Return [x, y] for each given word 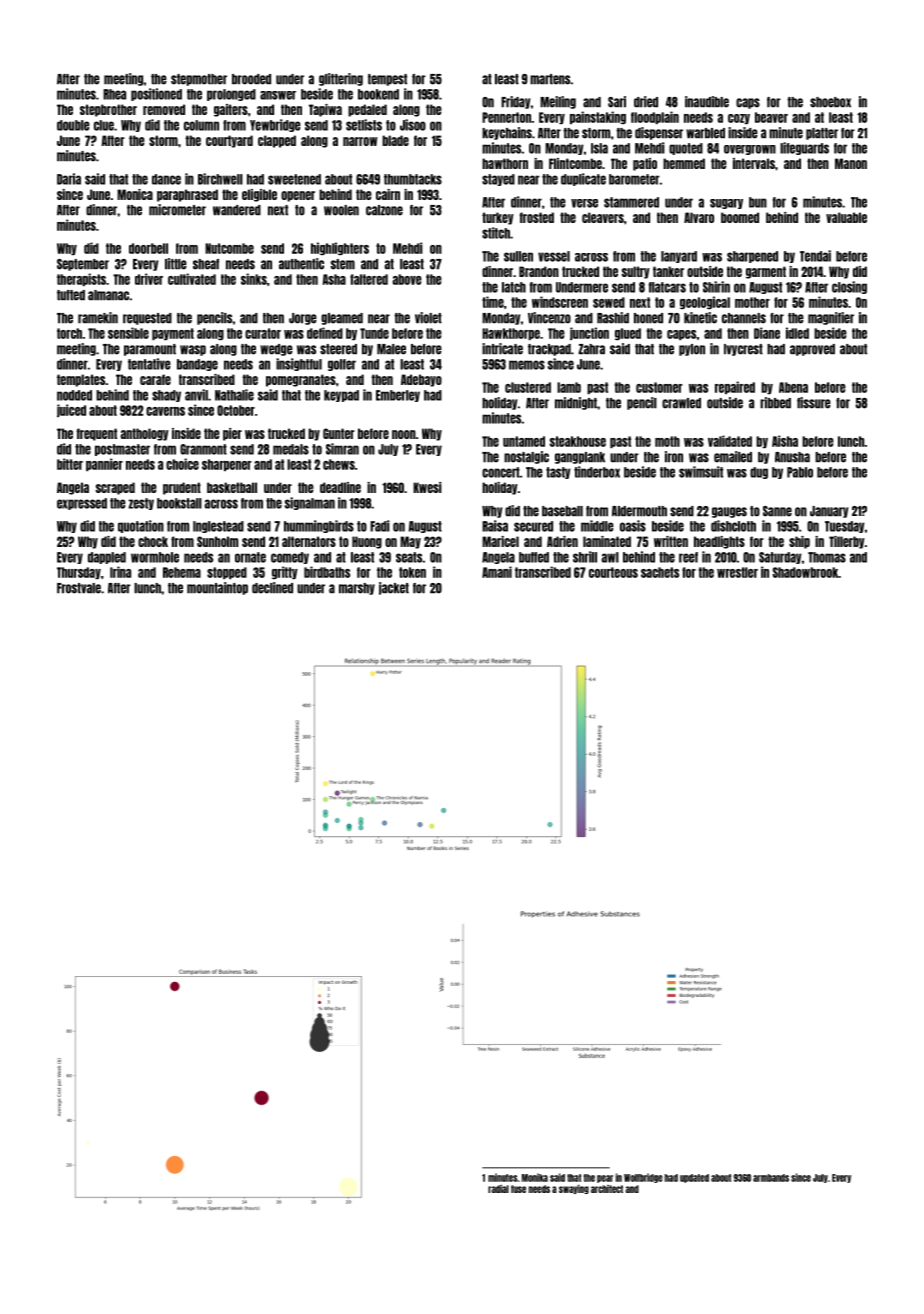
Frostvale [79, 588]
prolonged [231, 95]
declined [272, 588]
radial [498, 1189]
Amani [497, 572]
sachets [660, 572]
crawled [681, 403]
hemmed [684, 163]
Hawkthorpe [511, 334]
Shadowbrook [805, 572]
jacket [394, 588]
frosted [536, 217]
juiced [71, 410]
